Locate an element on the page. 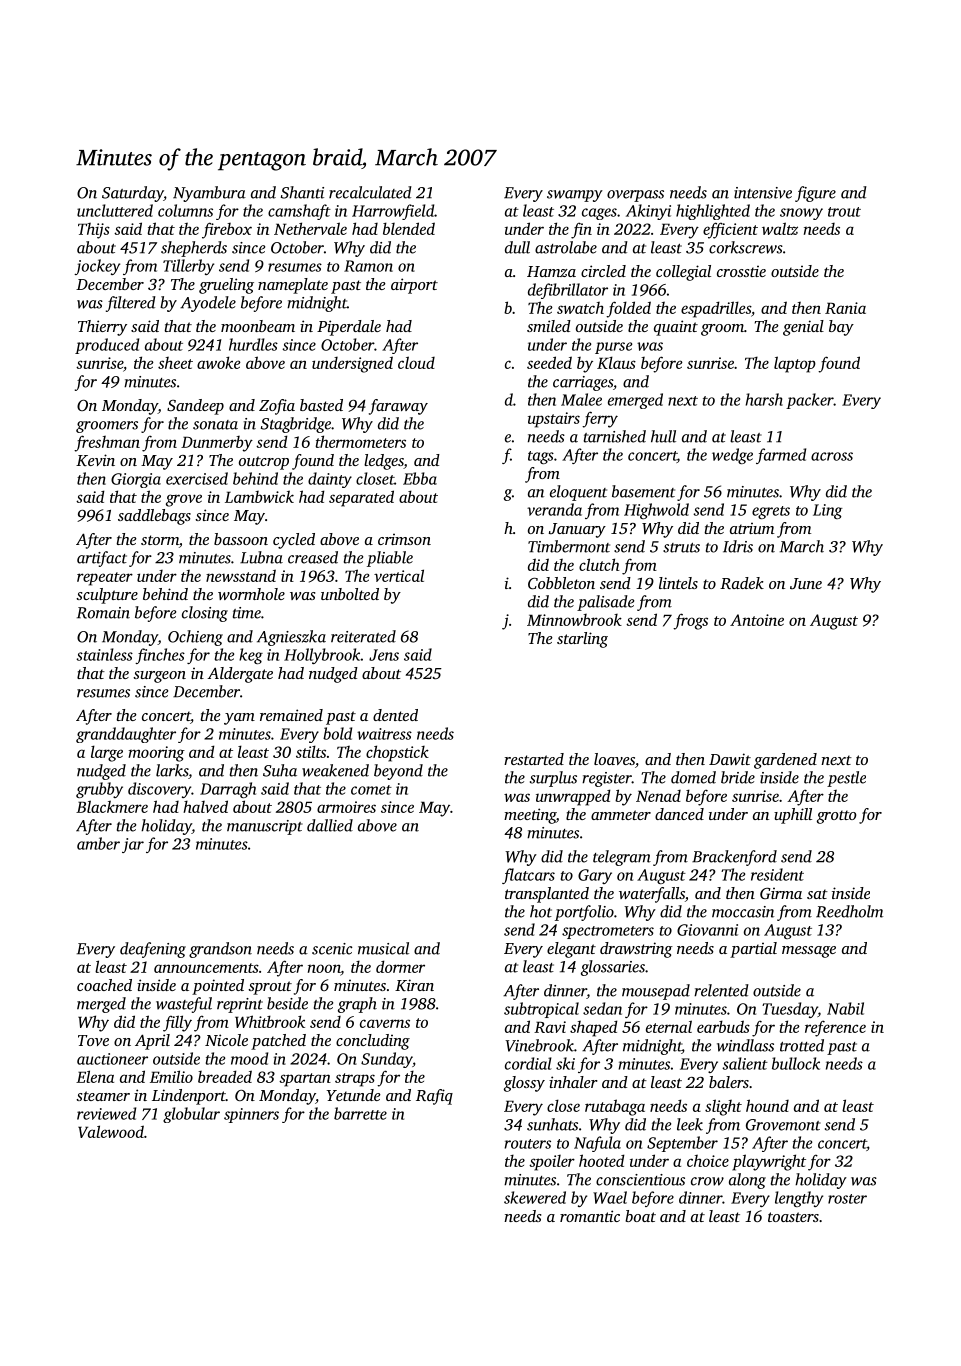 This image has height=1366, width=961. Valewood is located at coordinates (111, 1131).
